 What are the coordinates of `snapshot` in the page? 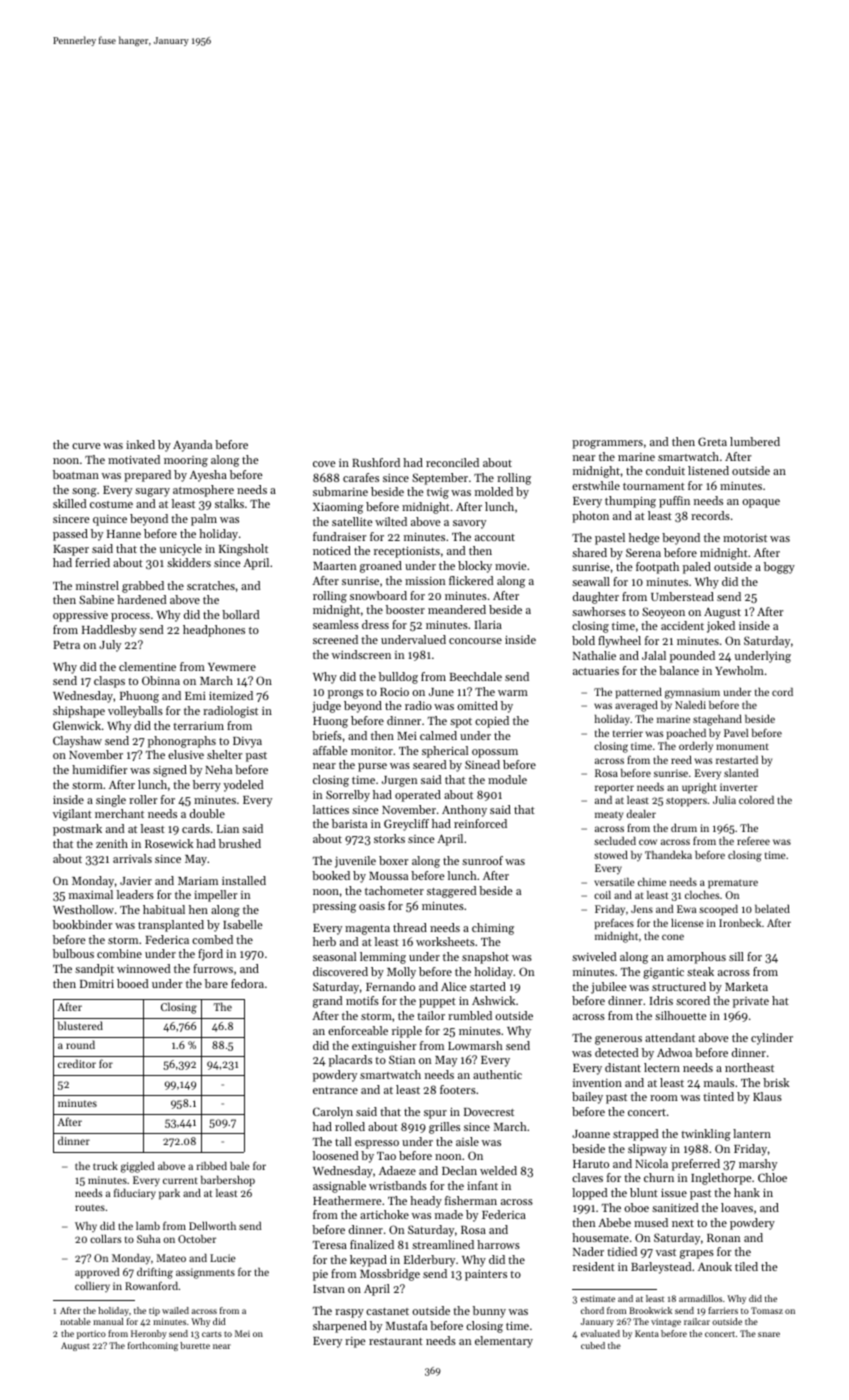 It's located at (485, 958).
